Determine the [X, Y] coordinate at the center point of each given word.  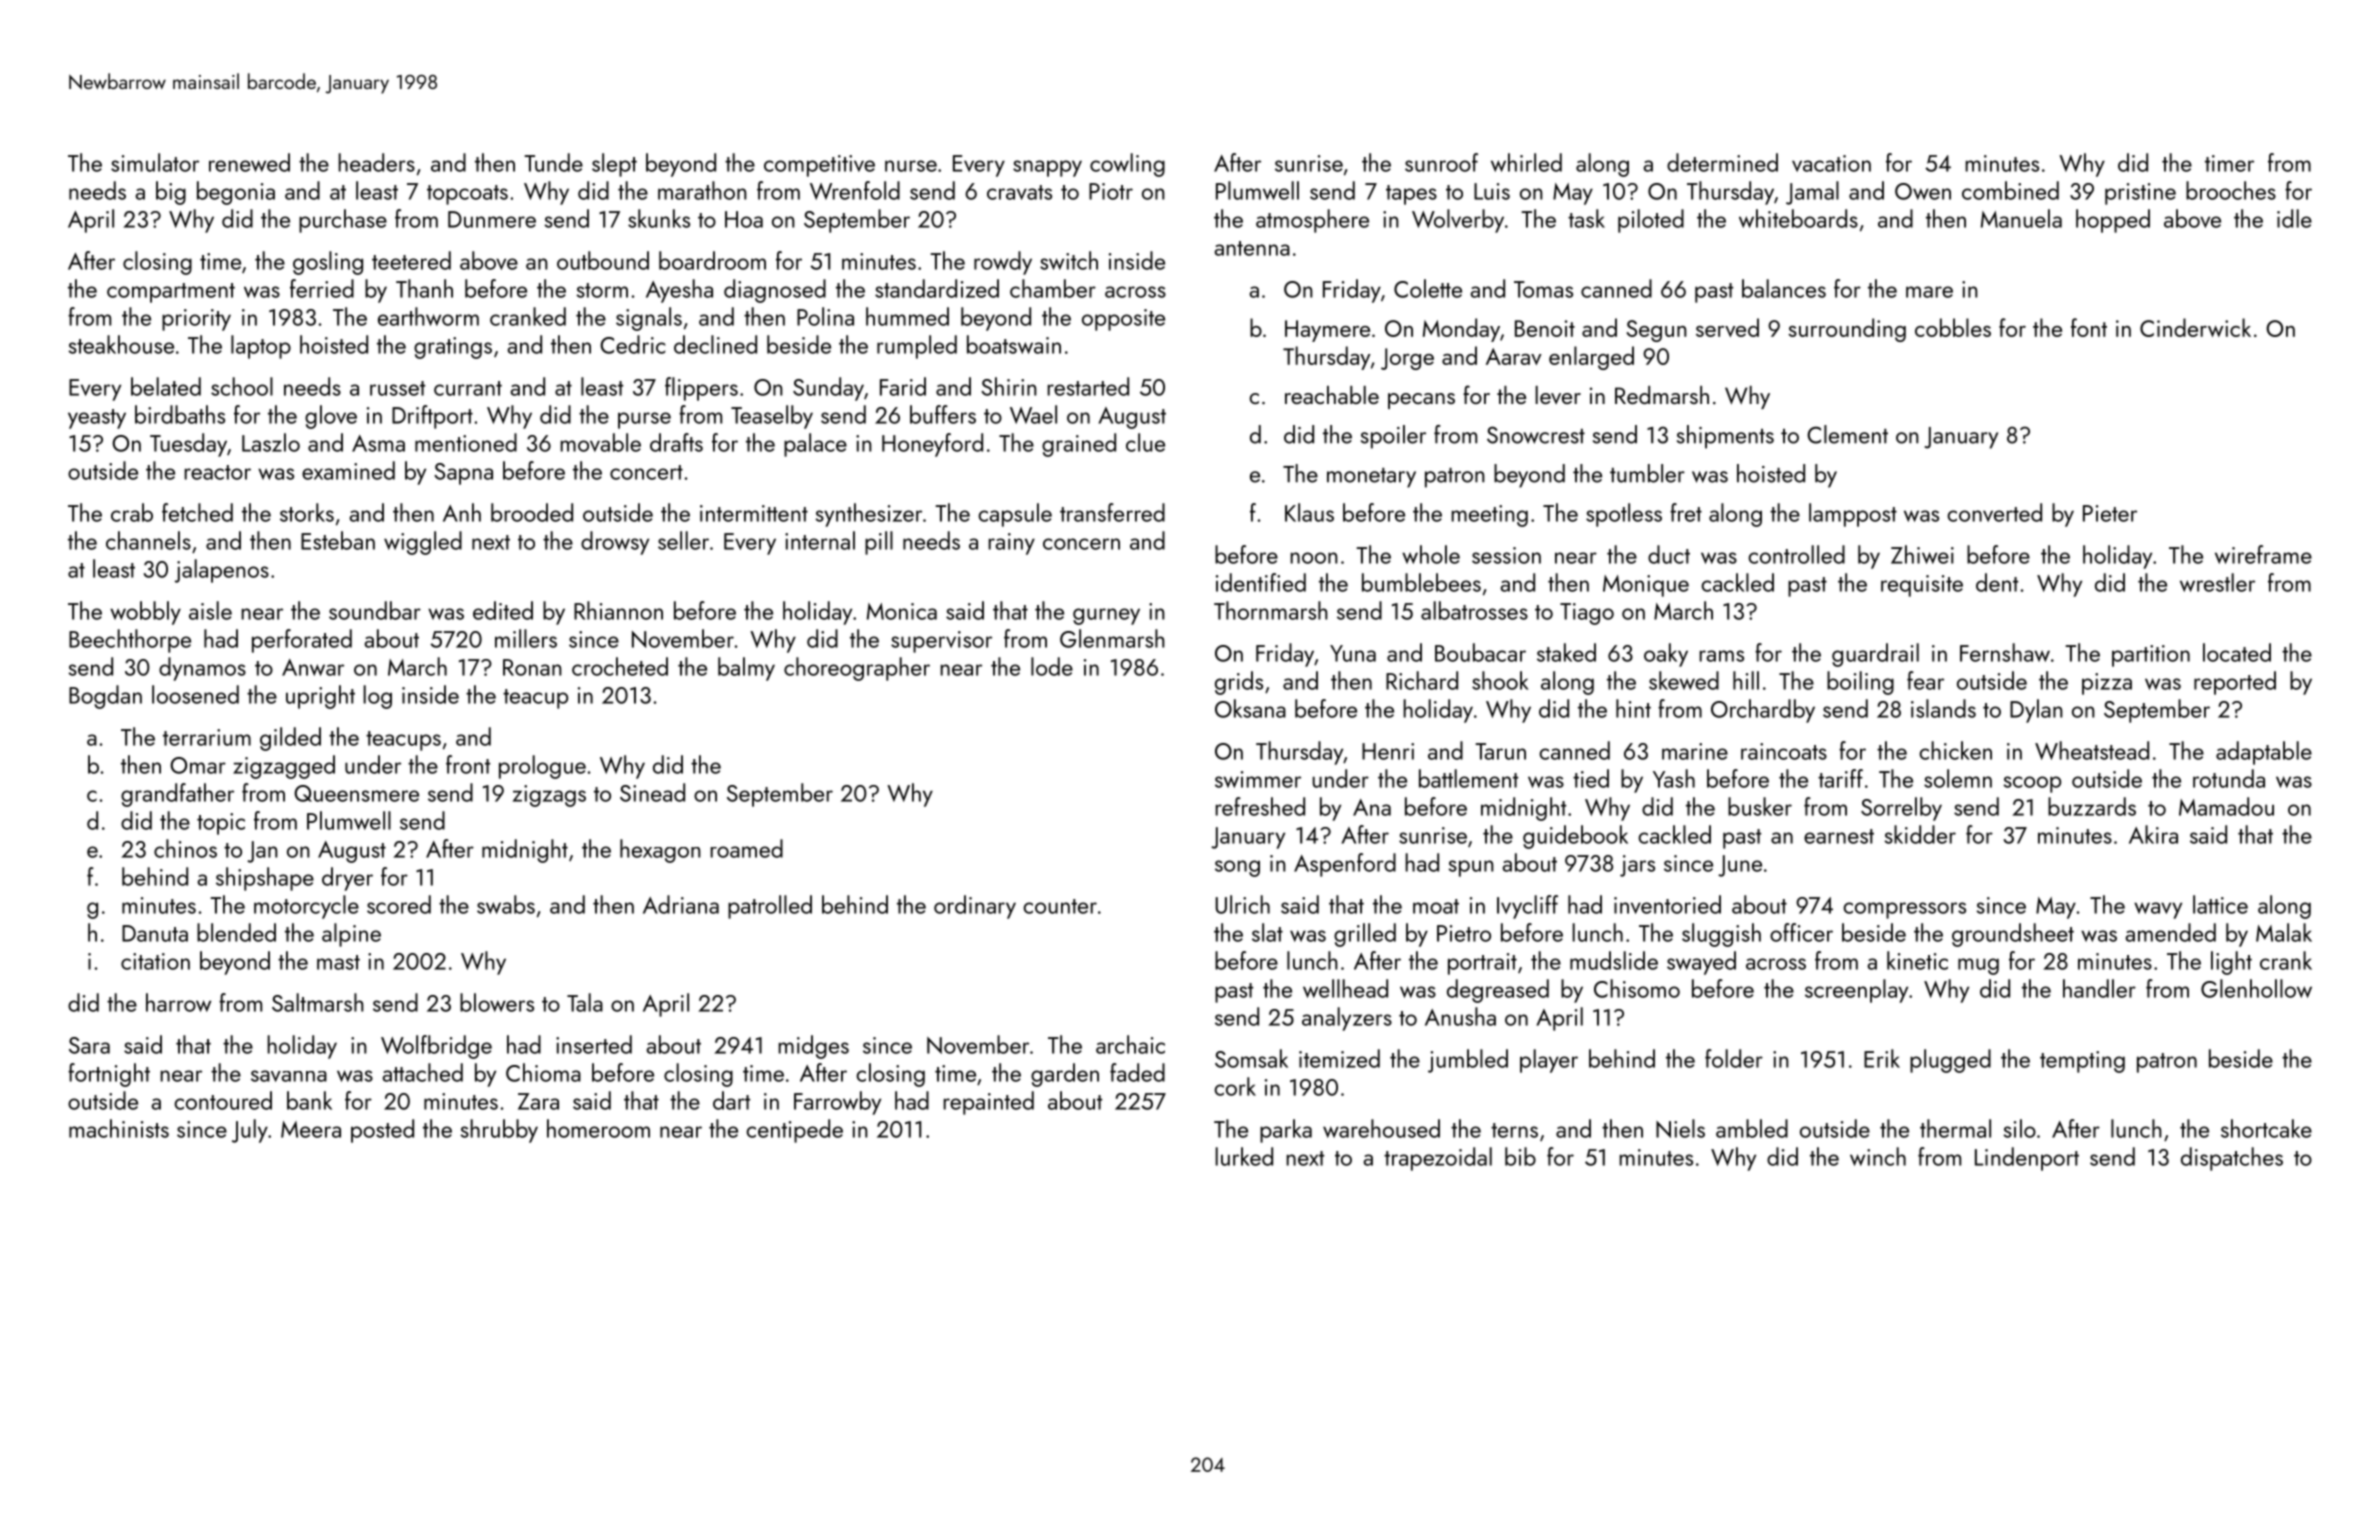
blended [236, 932]
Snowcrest [1536, 435]
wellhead [1345, 988]
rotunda [2229, 778]
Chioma [543, 1072]
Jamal [1812, 193]
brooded [532, 512]
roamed [746, 848]
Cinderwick [2195, 327]
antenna [1252, 248]
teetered [411, 260]
